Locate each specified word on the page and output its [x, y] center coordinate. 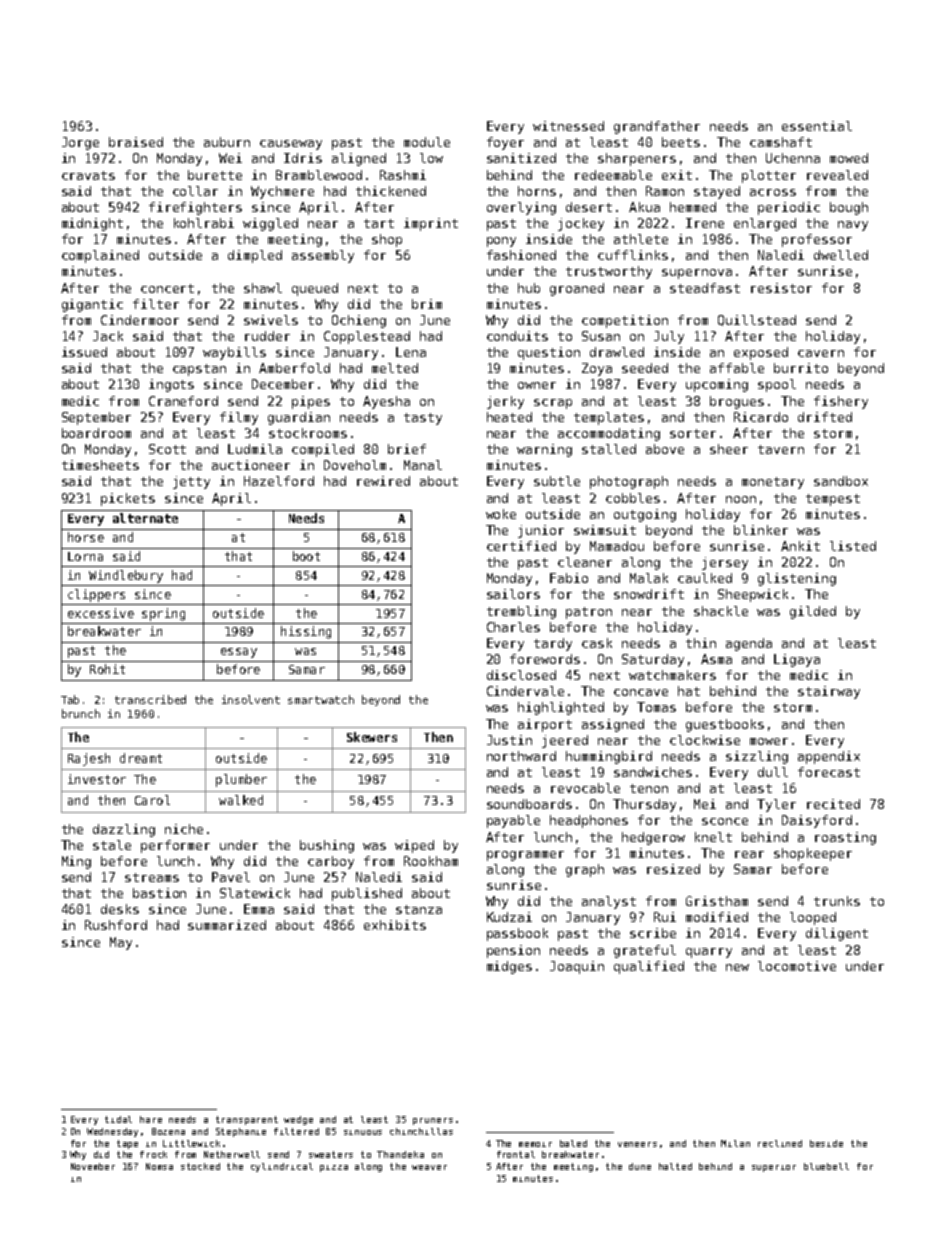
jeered [565, 741]
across [773, 192]
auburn [227, 142]
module [427, 142]
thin [701, 643]
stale [112, 845]
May [121, 943]
